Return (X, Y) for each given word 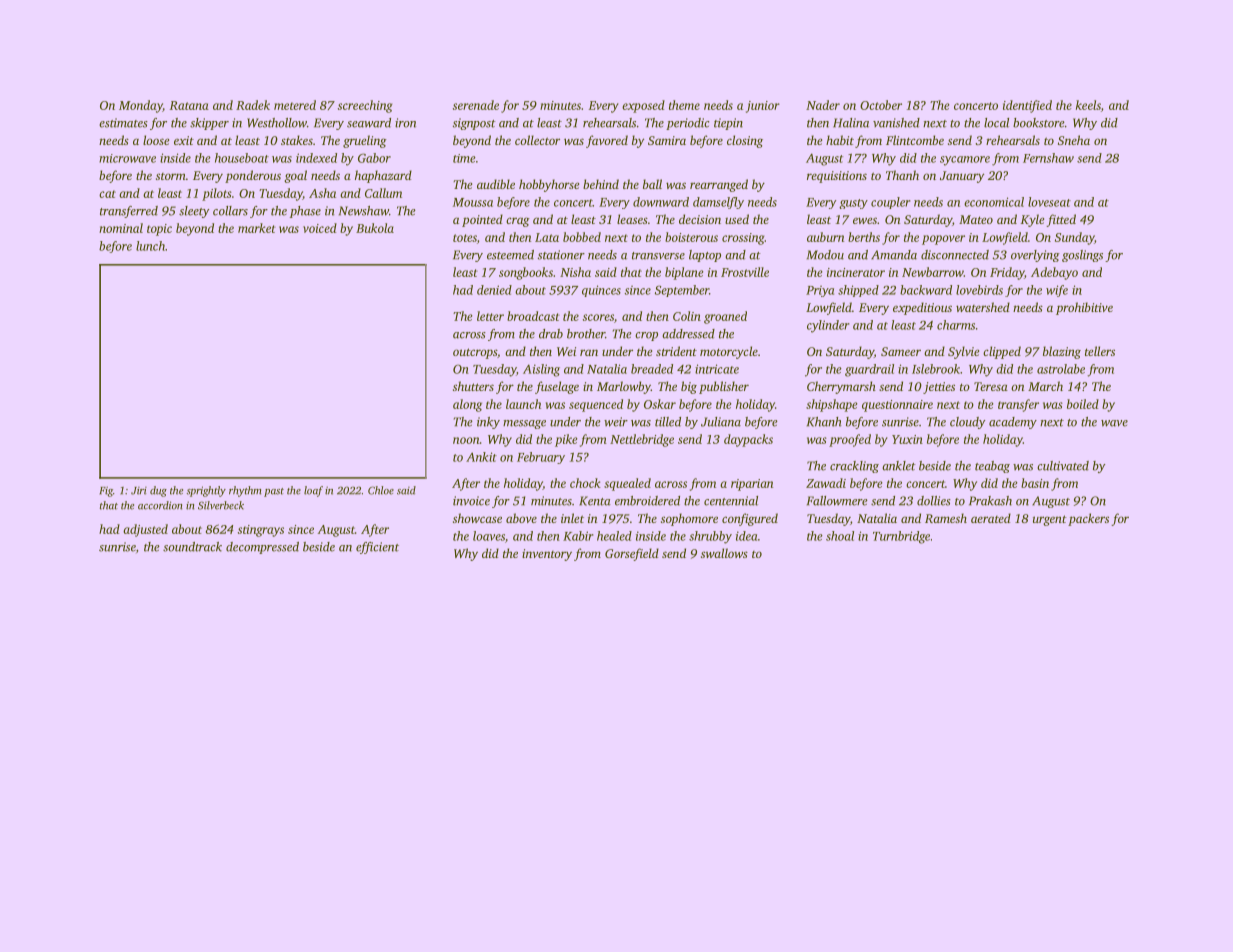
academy (1013, 423)
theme (684, 105)
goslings (1082, 256)
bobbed (582, 237)
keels (1088, 105)
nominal (121, 228)
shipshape (832, 405)
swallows (724, 553)
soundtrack (192, 547)
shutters (473, 386)
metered (295, 105)
